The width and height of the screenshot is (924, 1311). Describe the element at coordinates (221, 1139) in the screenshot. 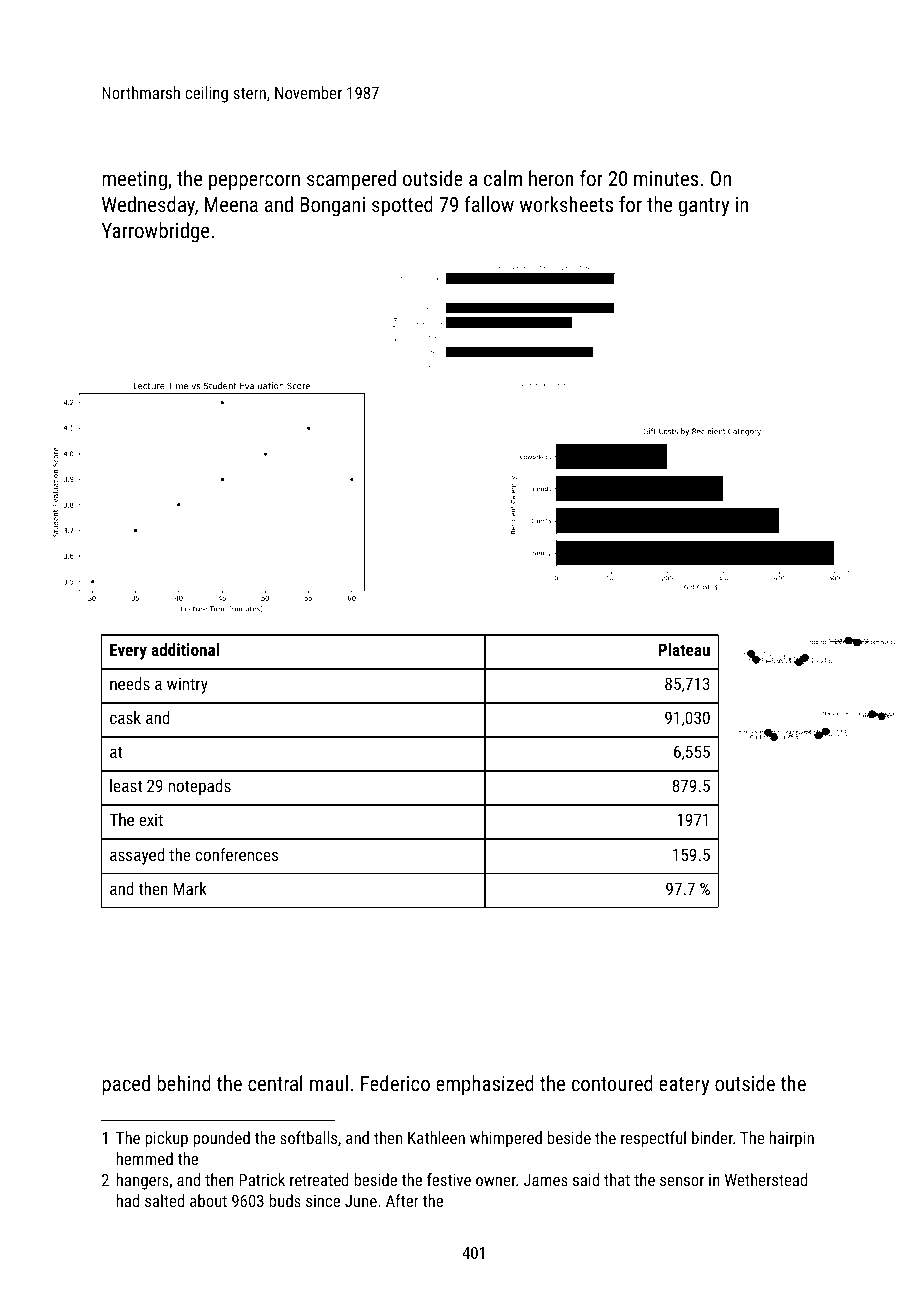

I see `pounded` at that location.
